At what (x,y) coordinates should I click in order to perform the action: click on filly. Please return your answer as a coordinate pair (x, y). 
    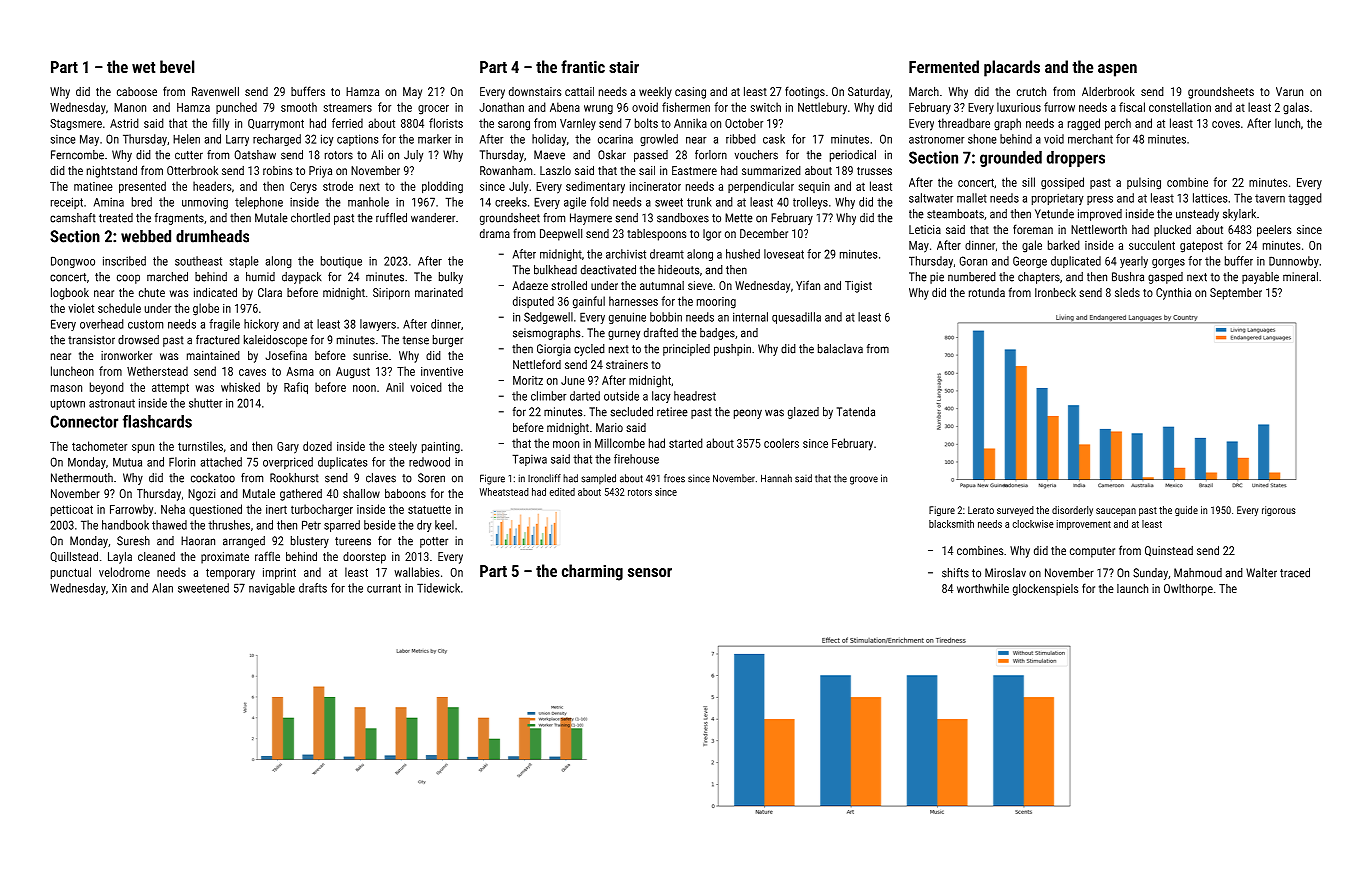
    Looking at the image, I should click on (221, 124).
